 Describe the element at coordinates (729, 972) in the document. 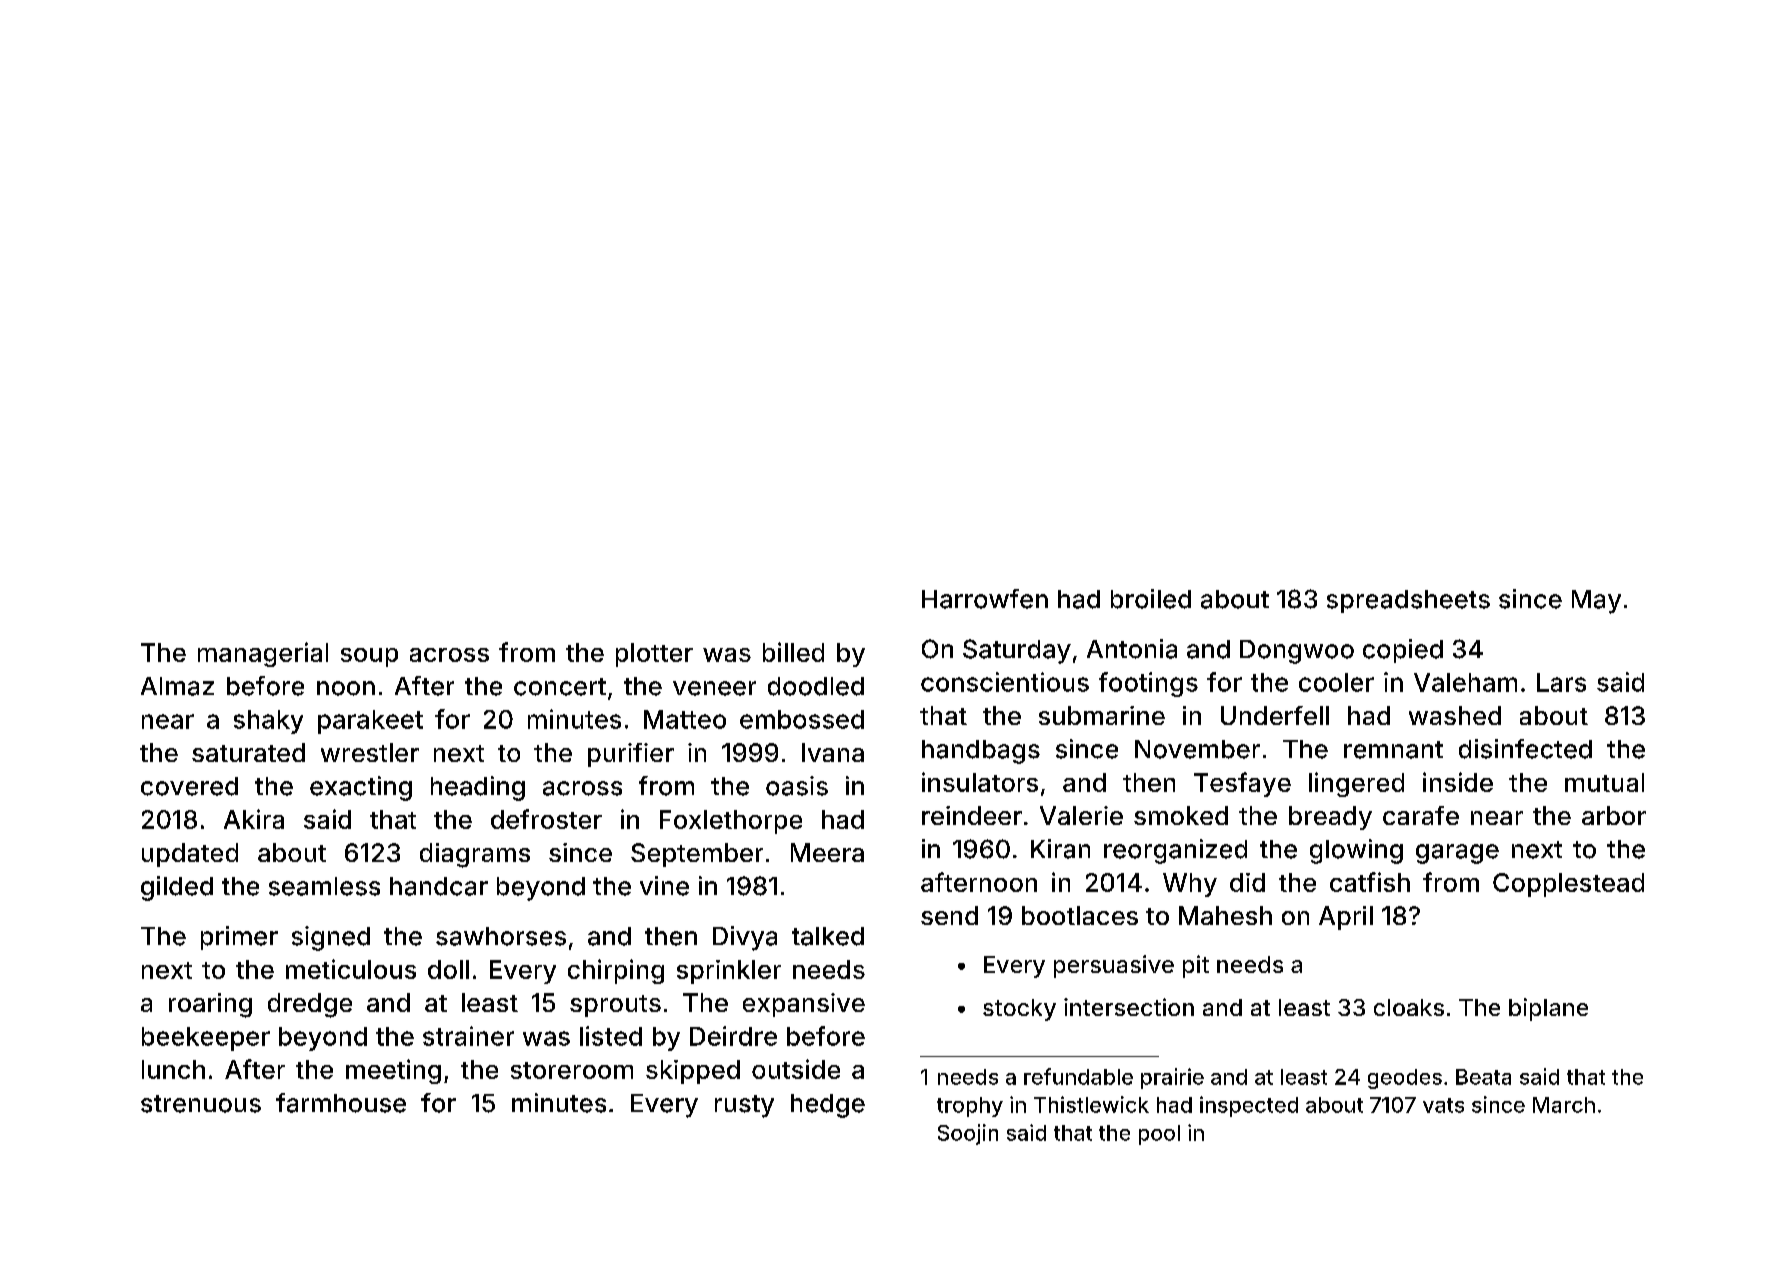

I see `sprinkler` at that location.
